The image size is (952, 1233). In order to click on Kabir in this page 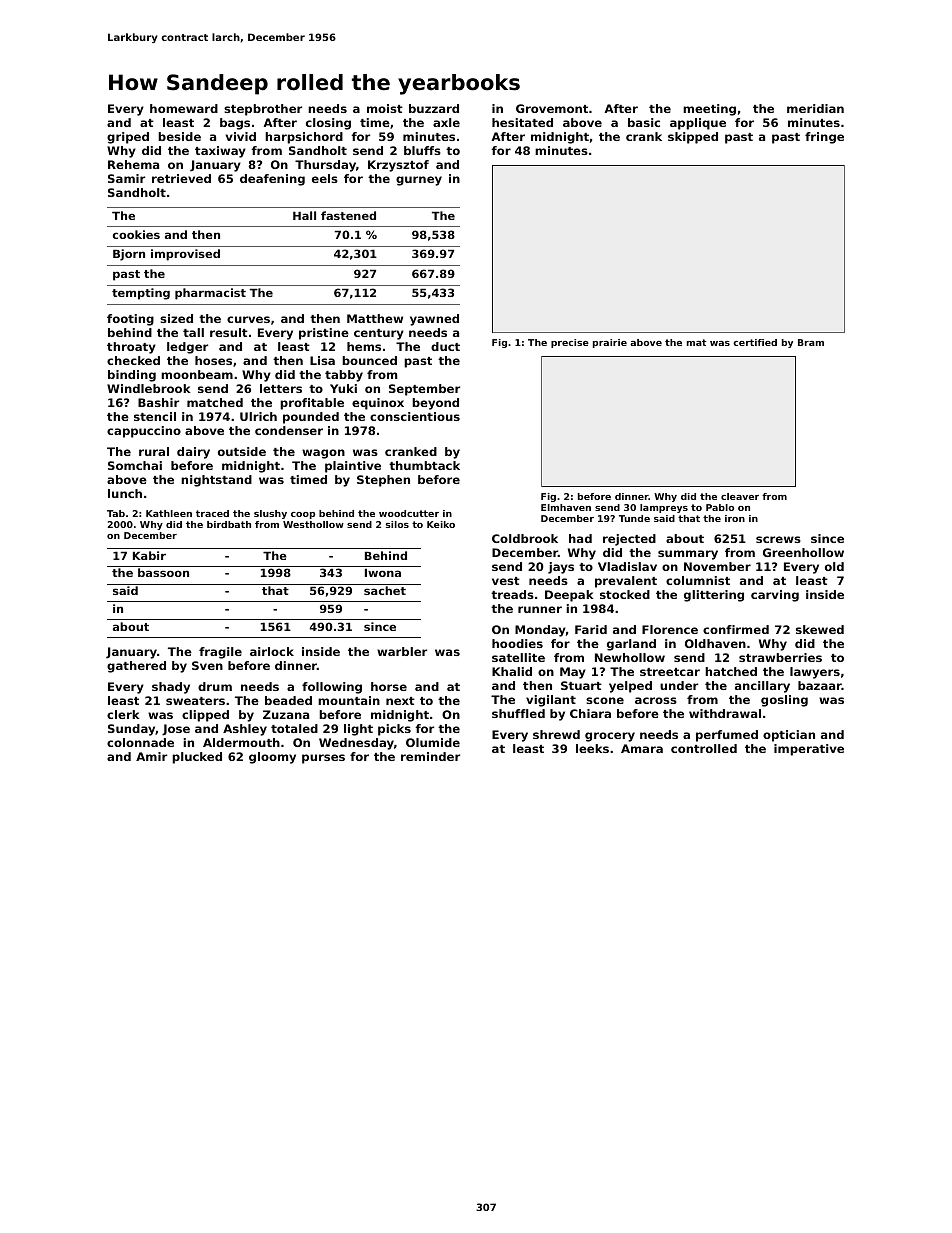, I will do `click(149, 555)`.
